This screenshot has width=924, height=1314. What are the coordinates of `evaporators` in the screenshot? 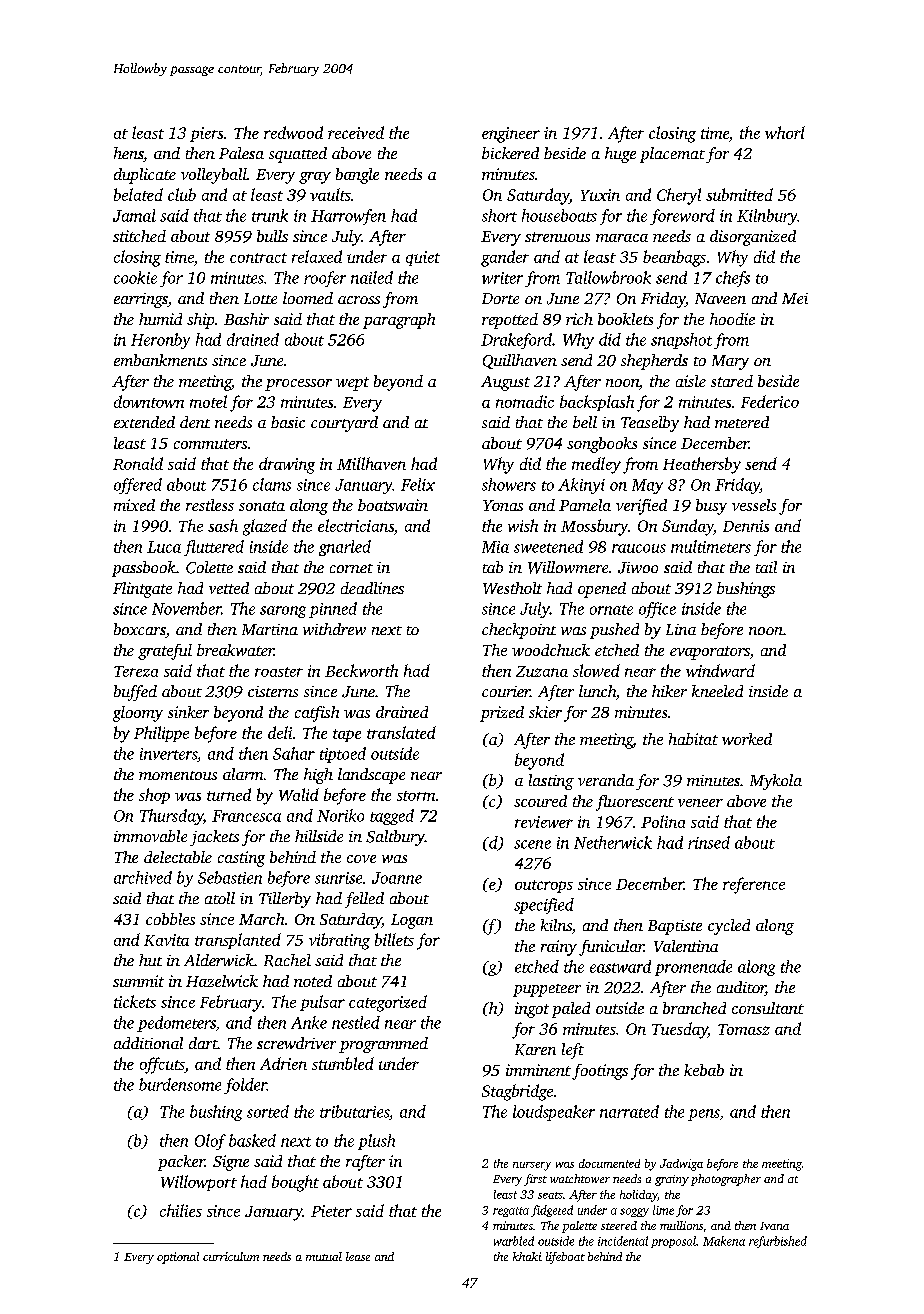 It's located at (710, 653).
